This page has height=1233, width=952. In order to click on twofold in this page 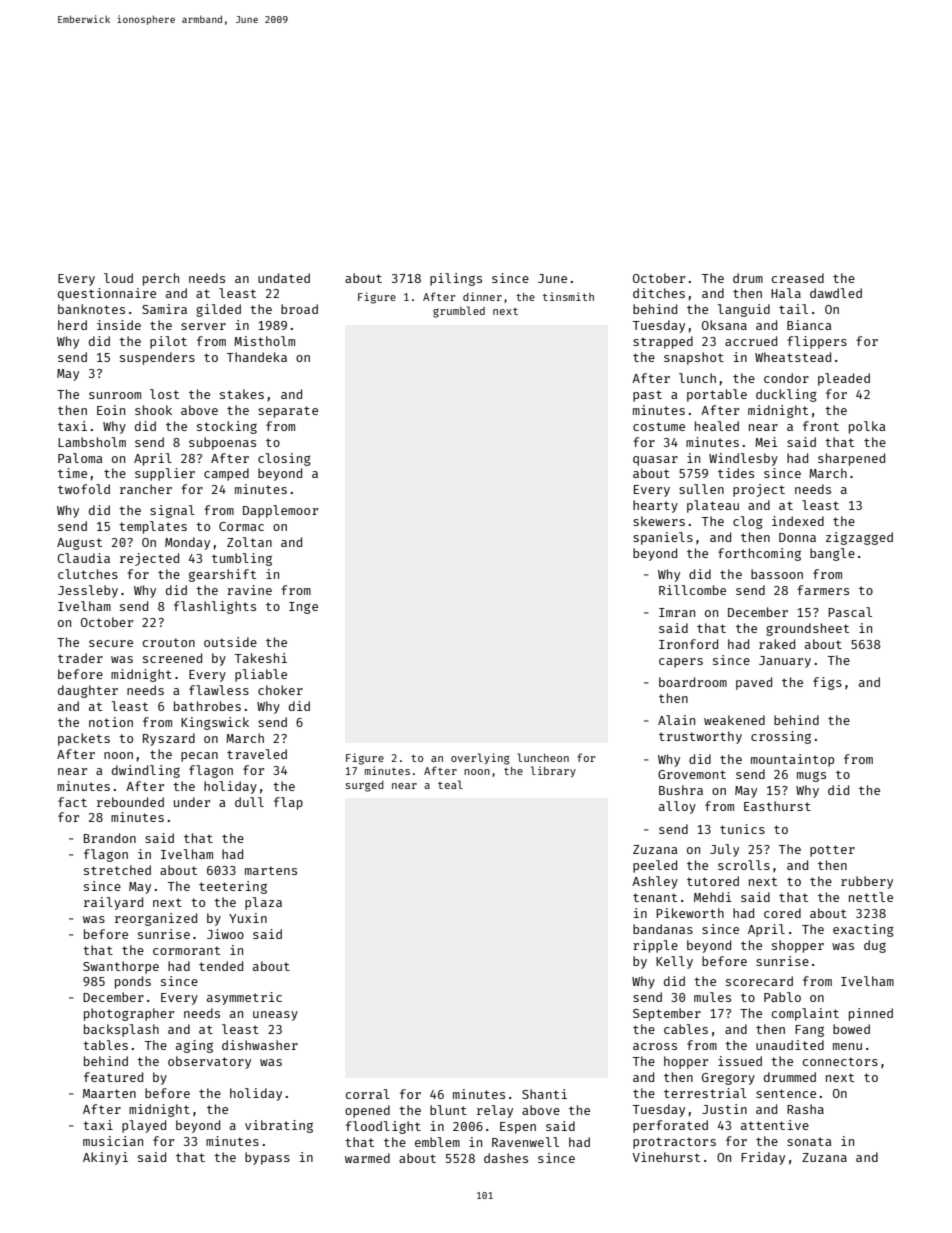, I will do `click(84, 489)`.
